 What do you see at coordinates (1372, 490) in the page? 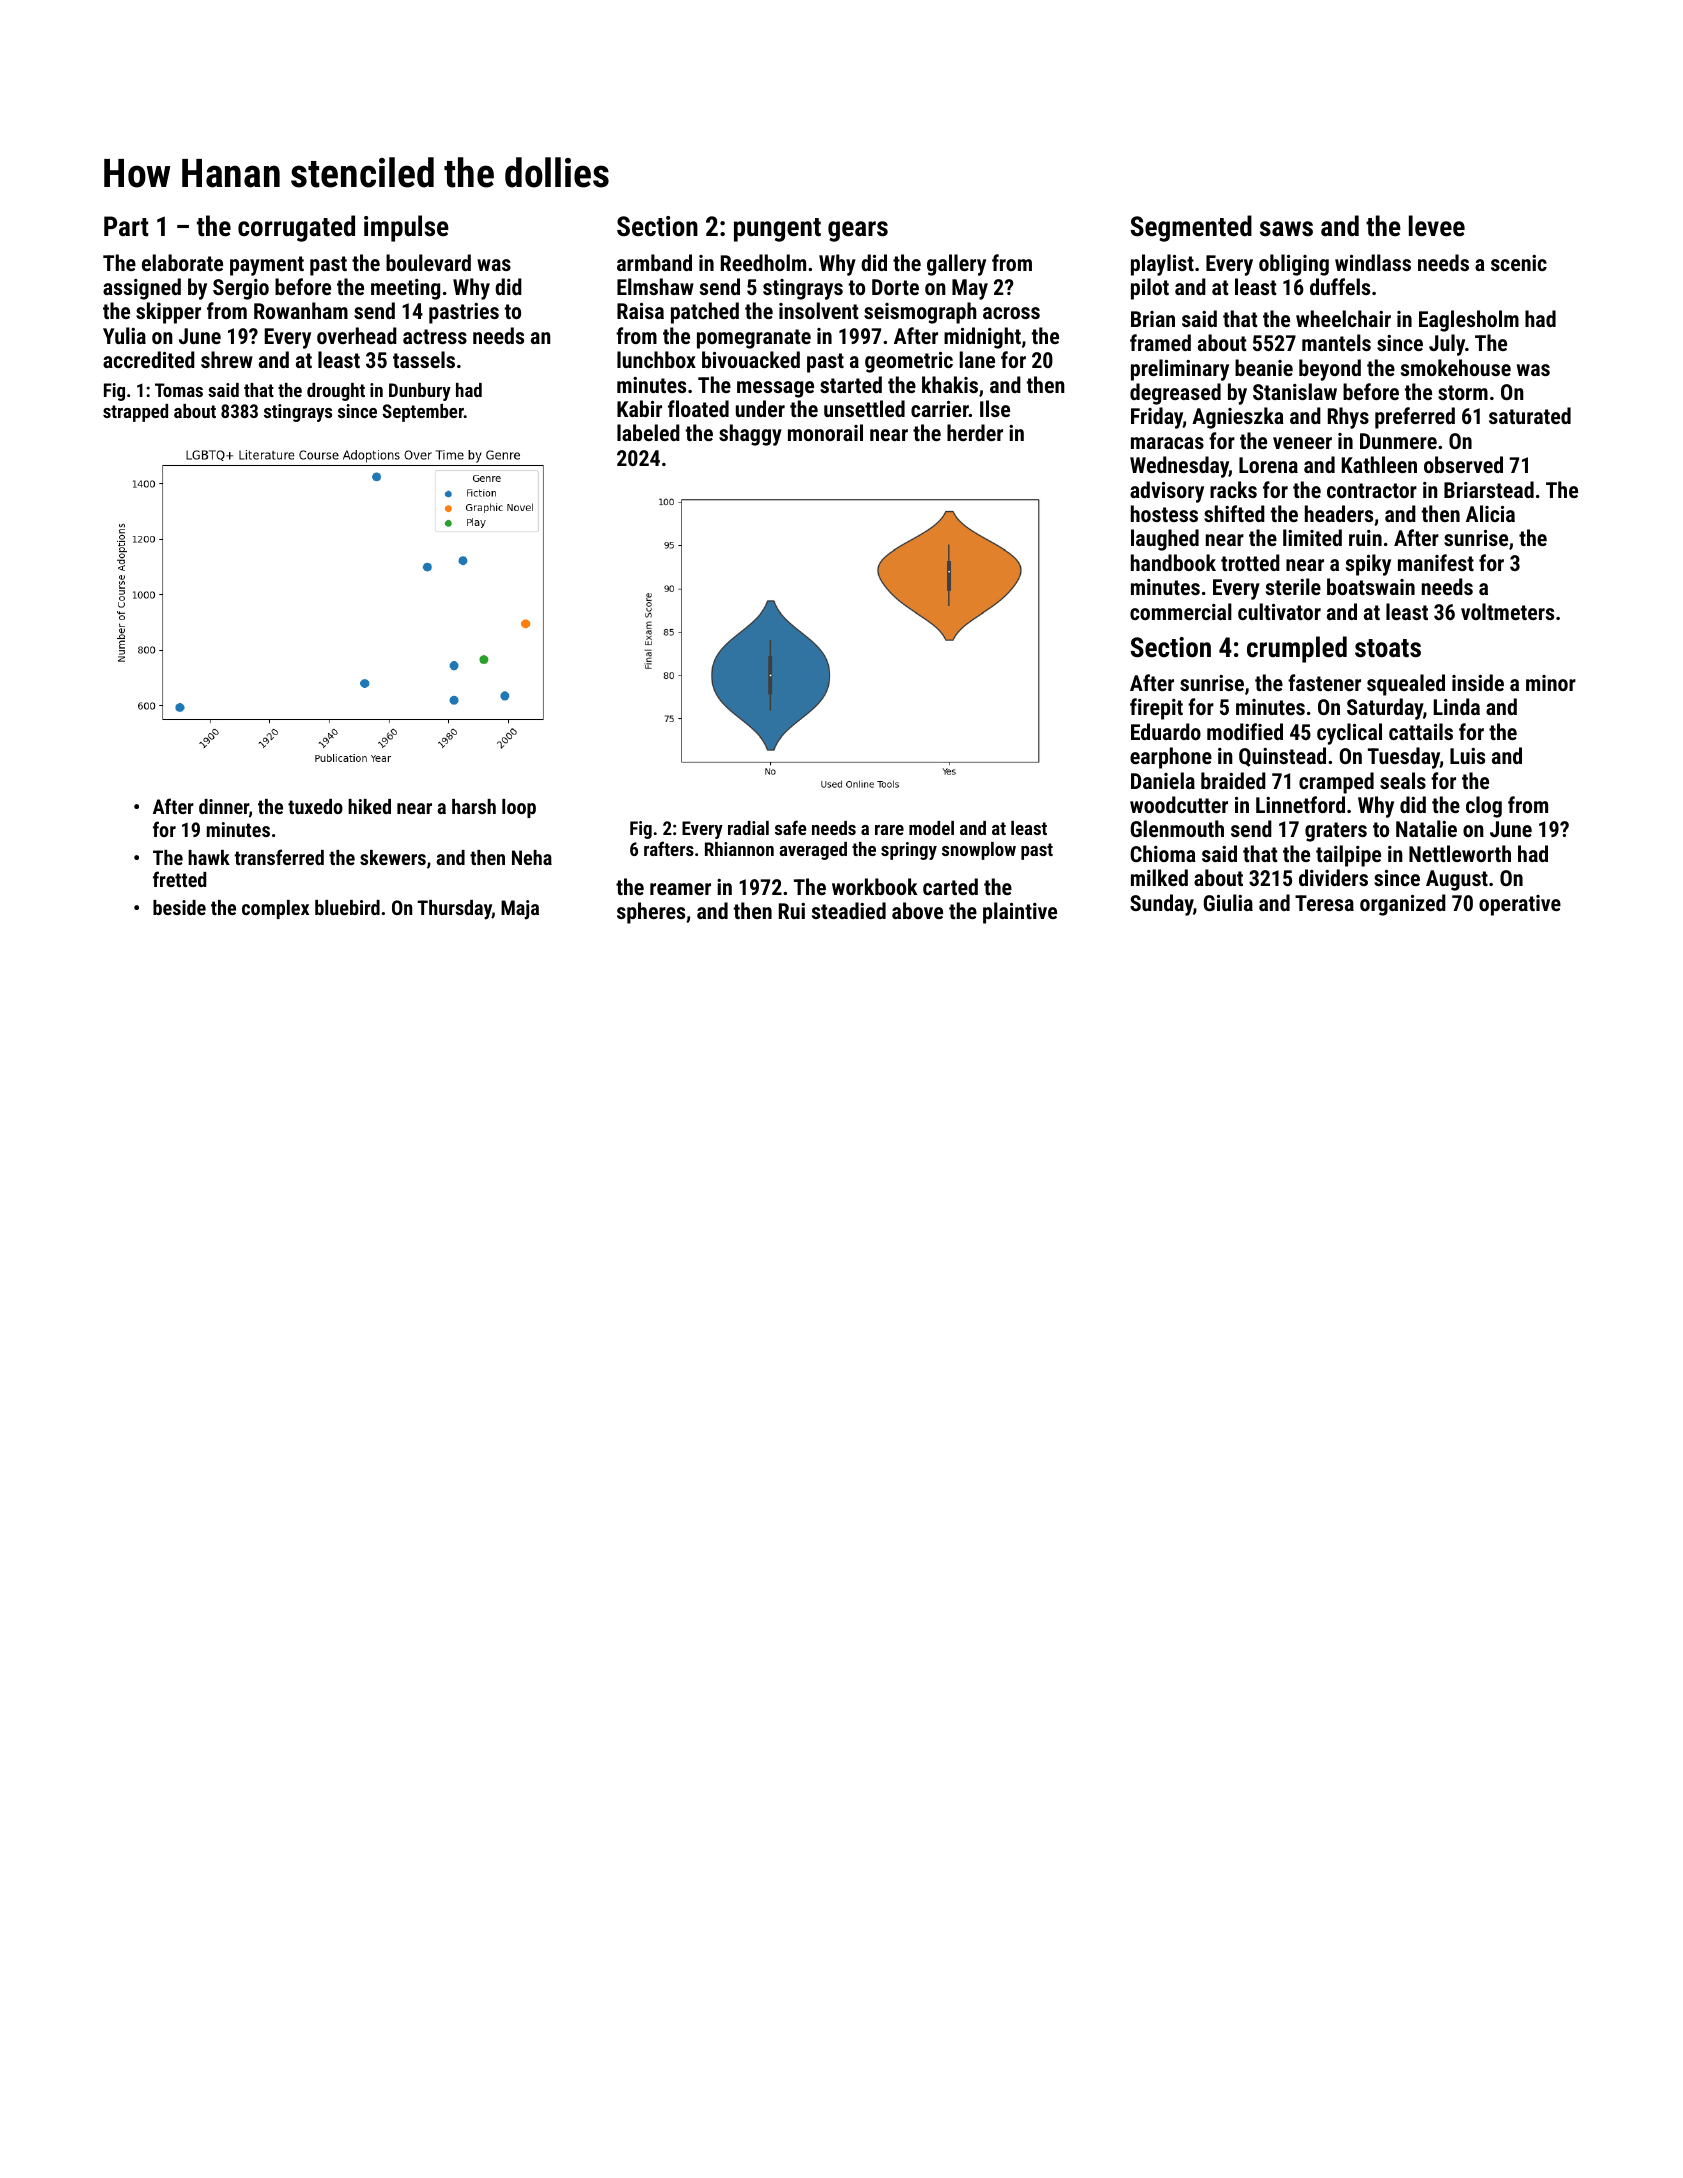
I see `contractor` at bounding box center [1372, 490].
